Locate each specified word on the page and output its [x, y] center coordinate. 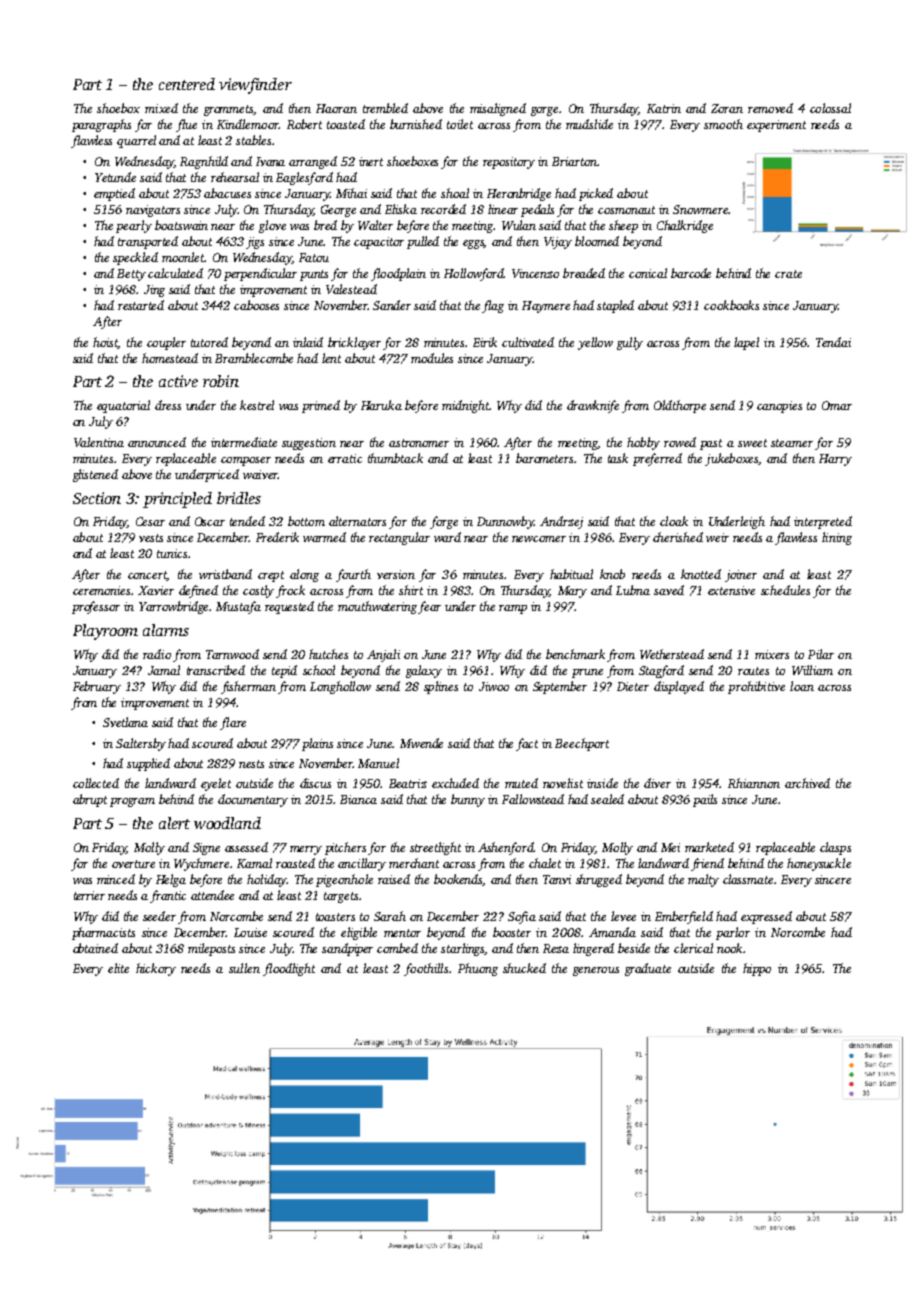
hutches [328, 654]
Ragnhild [204, 162]
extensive [731, 590]
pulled [423, 242]
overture [133, 864]
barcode [691, 273]
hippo [757, 969]
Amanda [612, 932]
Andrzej [561, 522]
